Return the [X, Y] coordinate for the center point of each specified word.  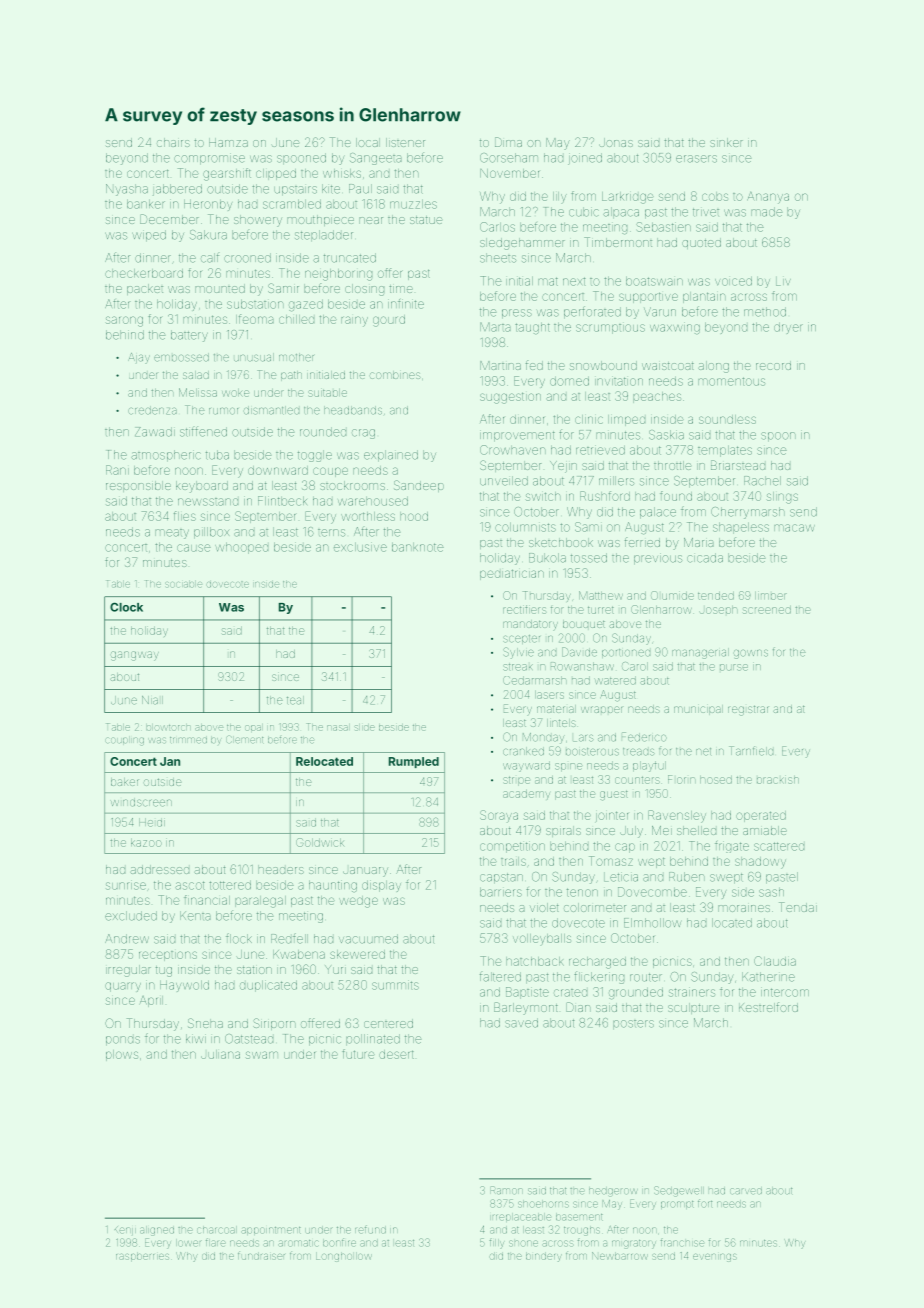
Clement [244, 739]
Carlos [497, 227]
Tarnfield [751, 751]
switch [543, 496]
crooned [247, 258]
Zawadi [155, 432]
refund [370, 1229]
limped [626, 420]
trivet [706, 212]
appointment [271, 1231]
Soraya [499, 816]
